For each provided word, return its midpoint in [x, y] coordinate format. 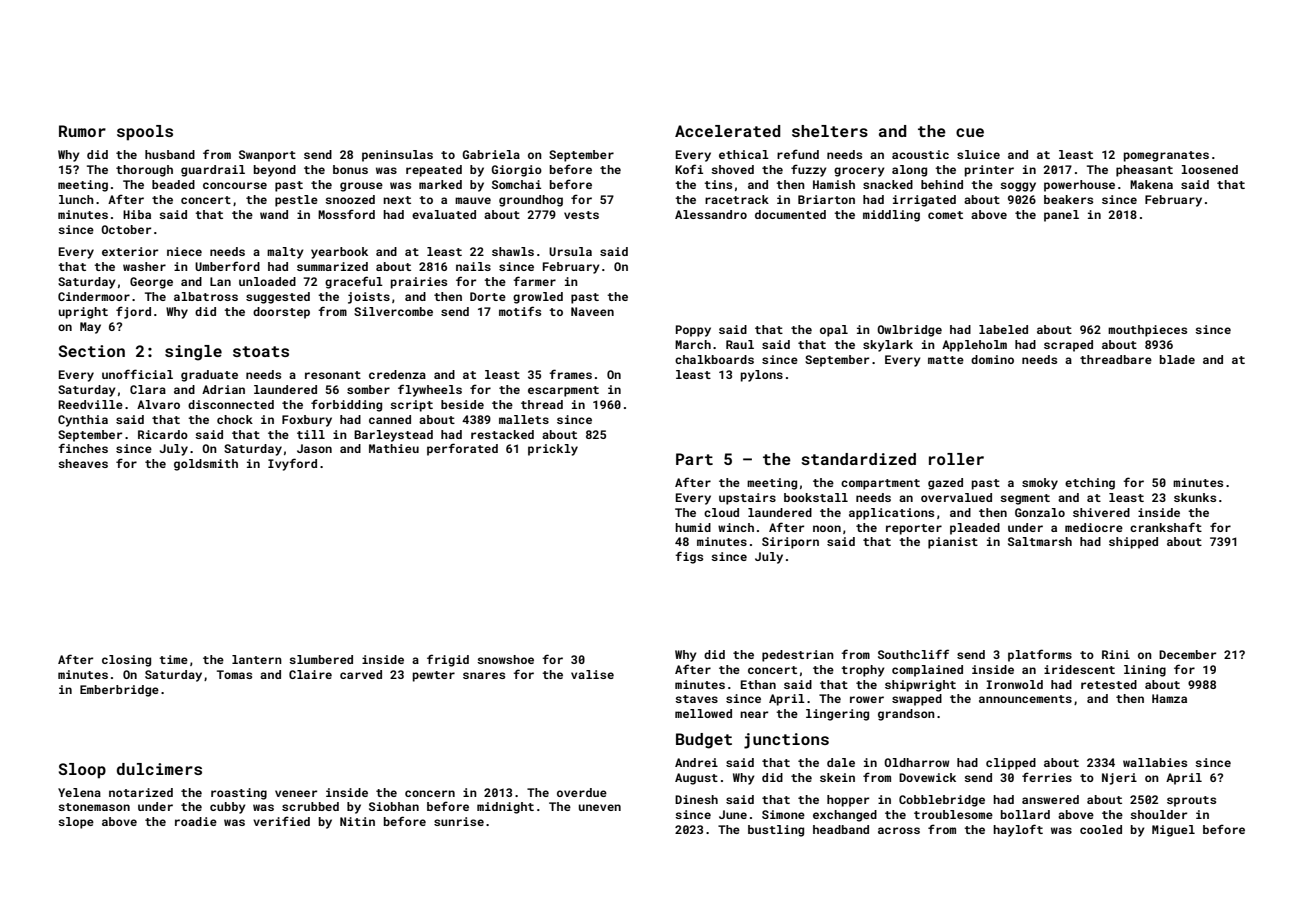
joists [369, 298]
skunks [1195, 497]
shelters [830, 131]
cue [970, 132]
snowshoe [505, 659]
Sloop [82, 771]
